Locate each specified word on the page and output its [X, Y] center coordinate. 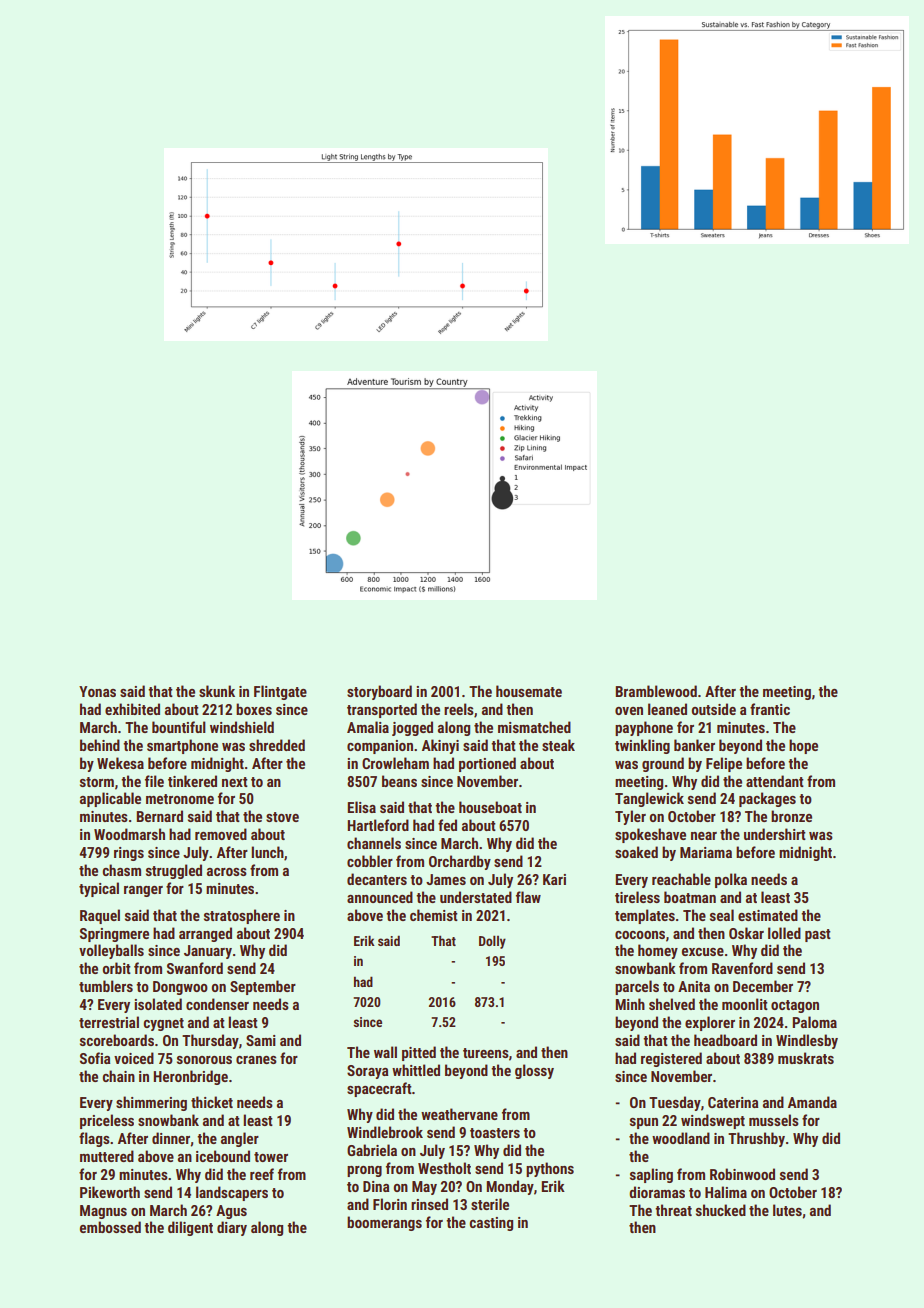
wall [385, 1052]
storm [97, 782]
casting [491, 1224]
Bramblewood [656, 691]
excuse [703, 952]
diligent [190, 1228]
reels [459, 709]
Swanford [195, 968]
